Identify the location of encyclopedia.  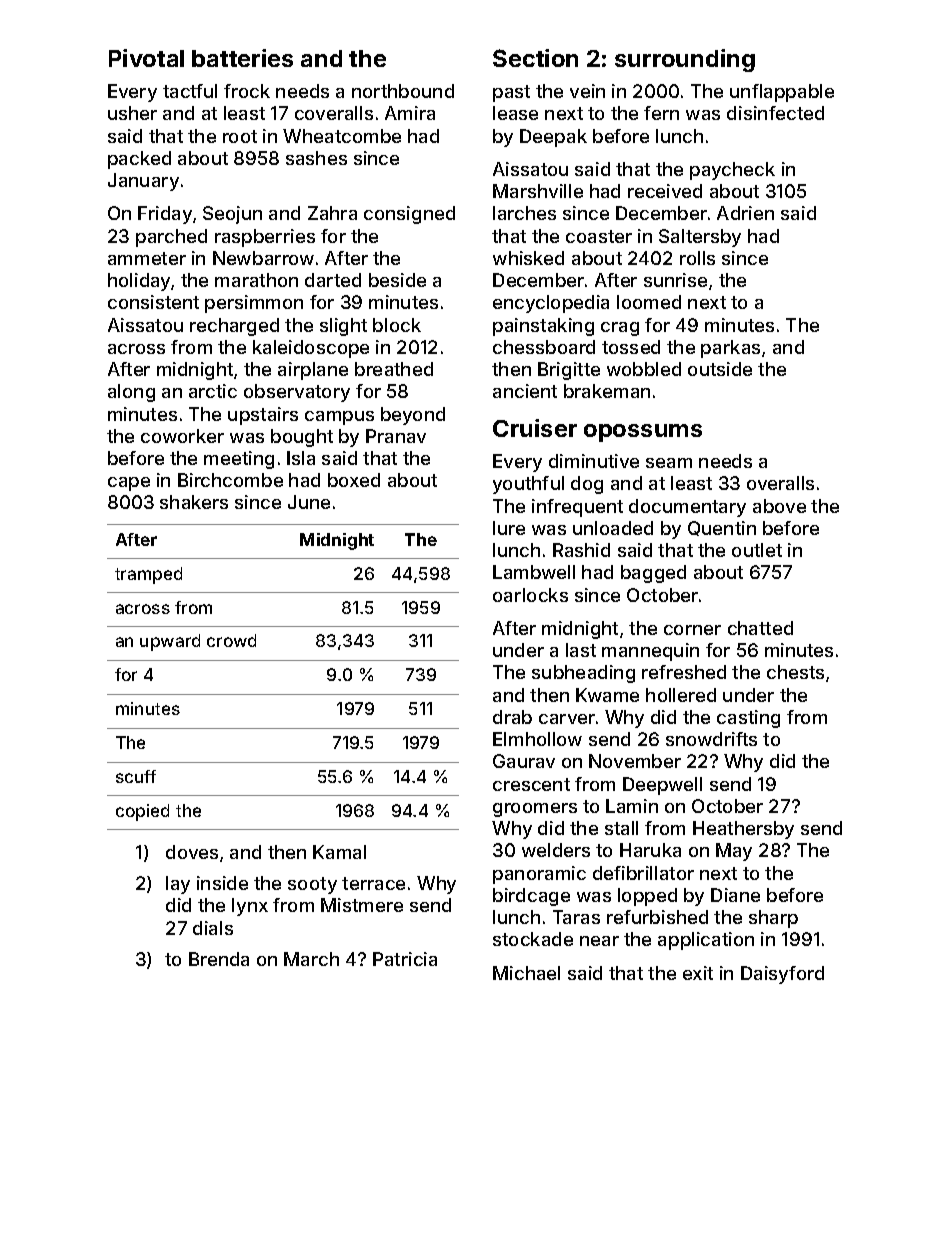
(551, 304).
